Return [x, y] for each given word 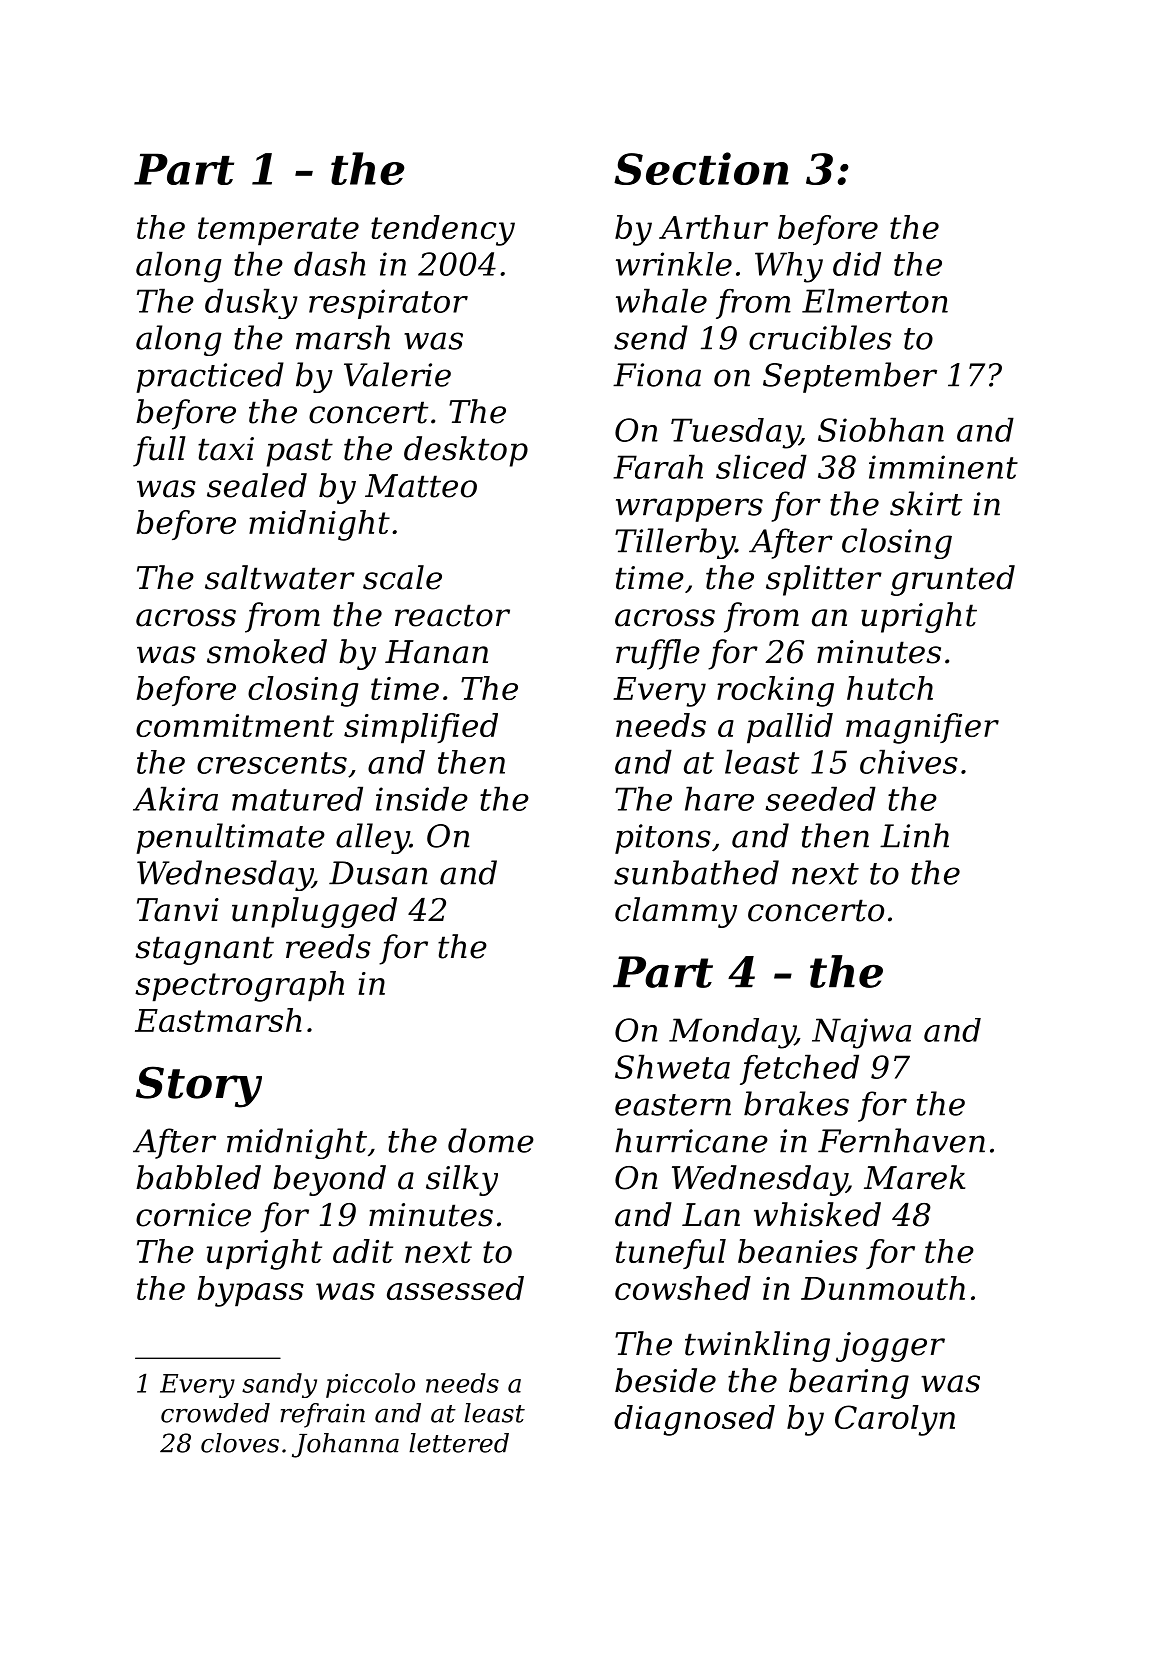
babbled [198, 1177]
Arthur [713, 227]
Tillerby [675, 543]
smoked [267, 651]
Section [701, 168]
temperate [278, 231]
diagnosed [694, 1420]
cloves [240, 1443]
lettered [459, 1443]
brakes [796, 1103]
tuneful [671, 1254]
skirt [926, 503]
